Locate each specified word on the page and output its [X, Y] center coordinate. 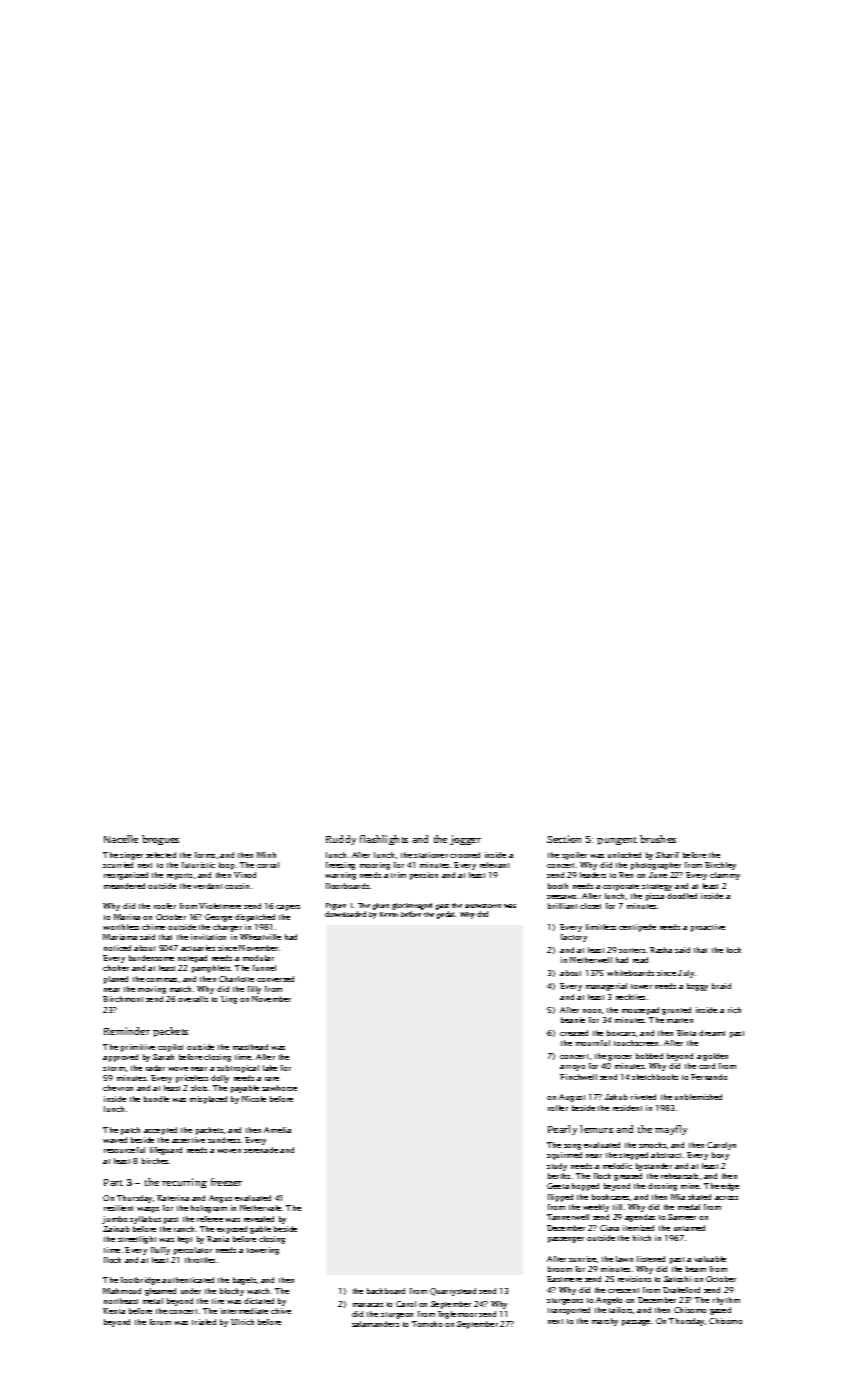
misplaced [208, 1100]
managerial [606, 987]
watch [258, 1291]
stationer [431, 855]
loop [227, 866]
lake [270, 1068]
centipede [637, 928]
